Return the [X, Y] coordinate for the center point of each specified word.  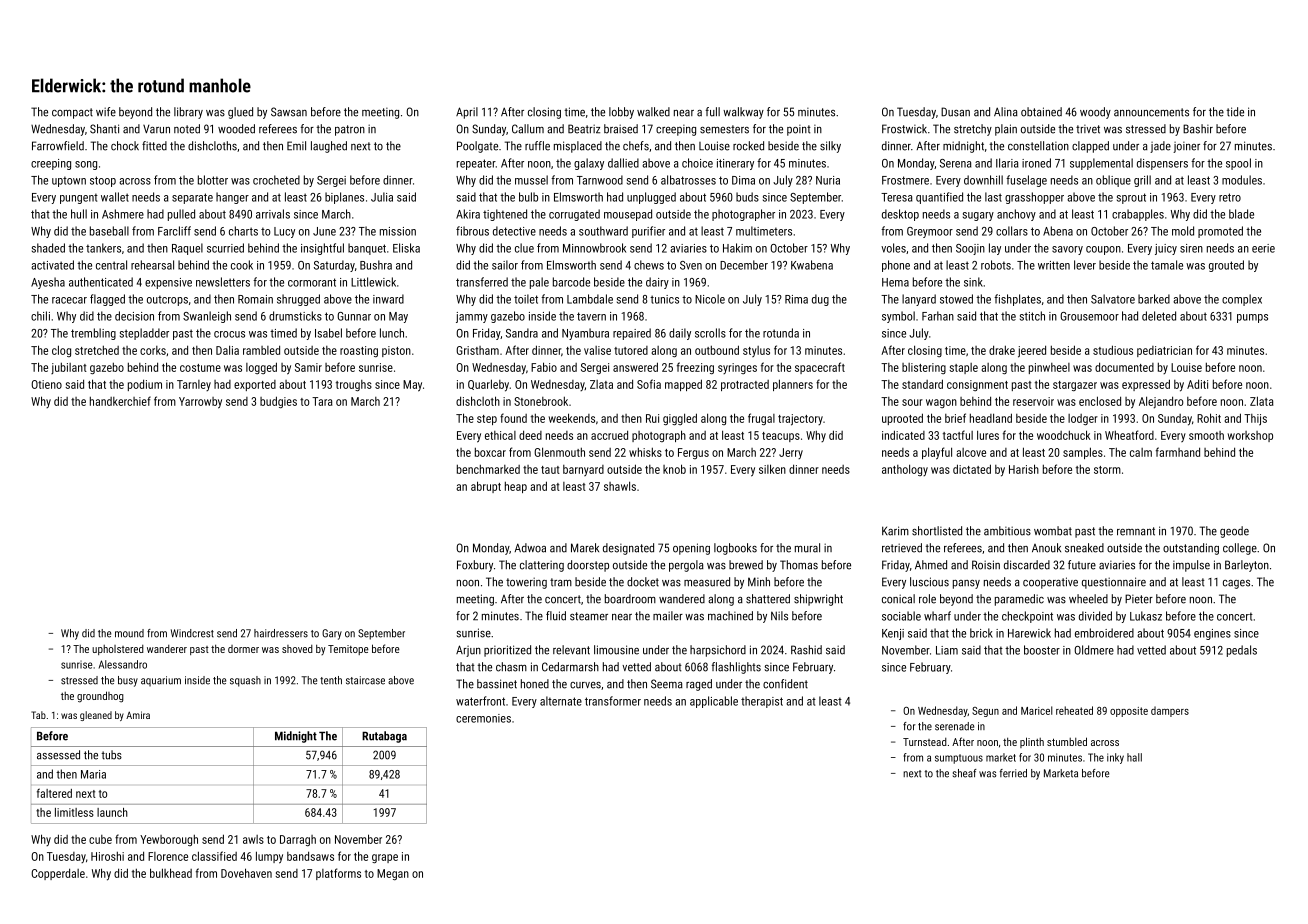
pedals [1242, 651]
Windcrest [192, 633]
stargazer [1075, 386]
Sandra [522, 333]
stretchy [973, 130]
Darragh [298, 840]
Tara [322, 401]
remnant [1136, 531]
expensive [168, 283]
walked [653, 112]
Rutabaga [384, 737]
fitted [154, 146]
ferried [1013, 773]
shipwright [818, 600]
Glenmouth [559, 452]
